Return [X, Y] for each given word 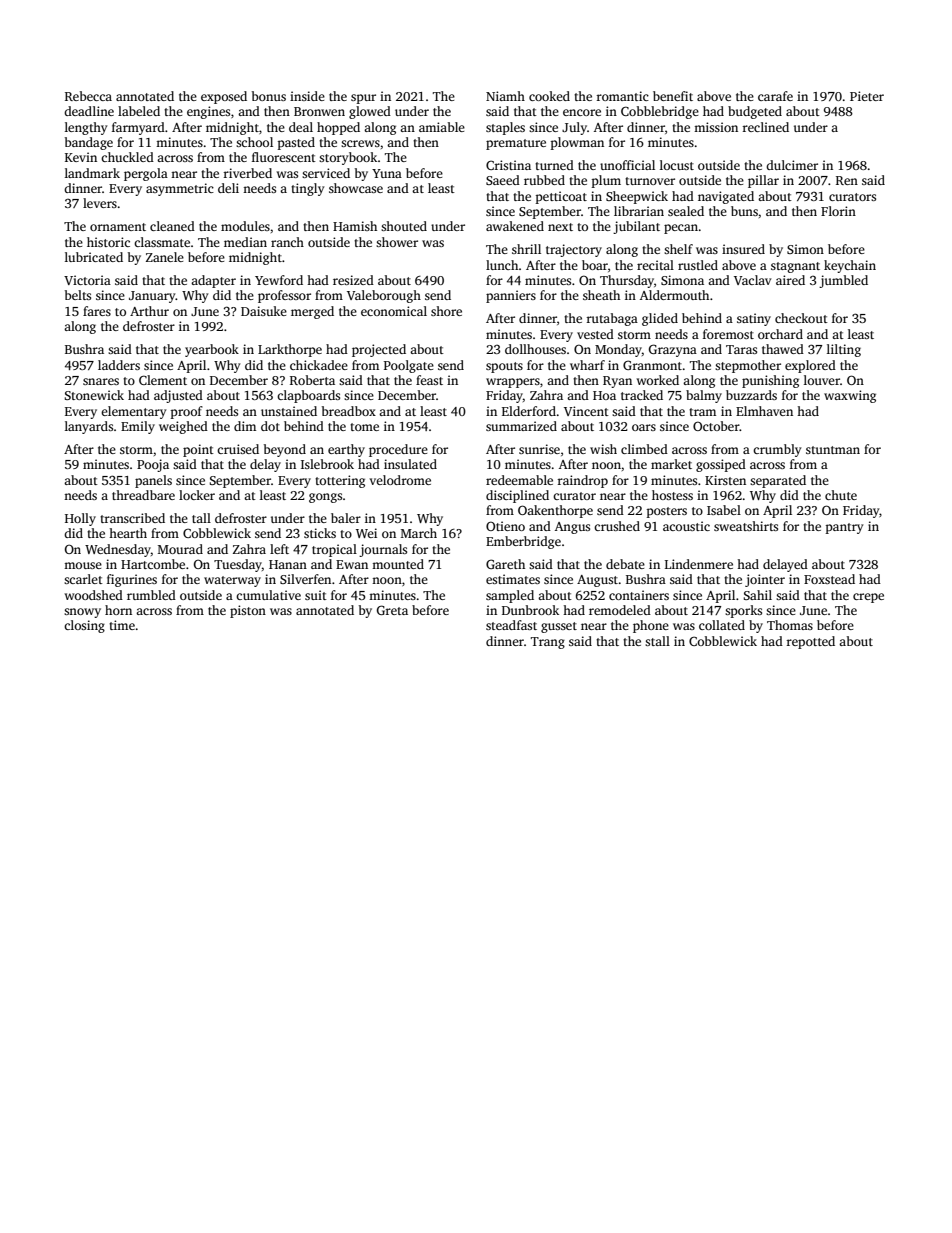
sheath [601, 295]
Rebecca [88, 96]
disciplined [517, 496]
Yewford [279, 280]
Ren [847, 180]
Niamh [505, 96]
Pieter [867, 96]
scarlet [83, 579]
